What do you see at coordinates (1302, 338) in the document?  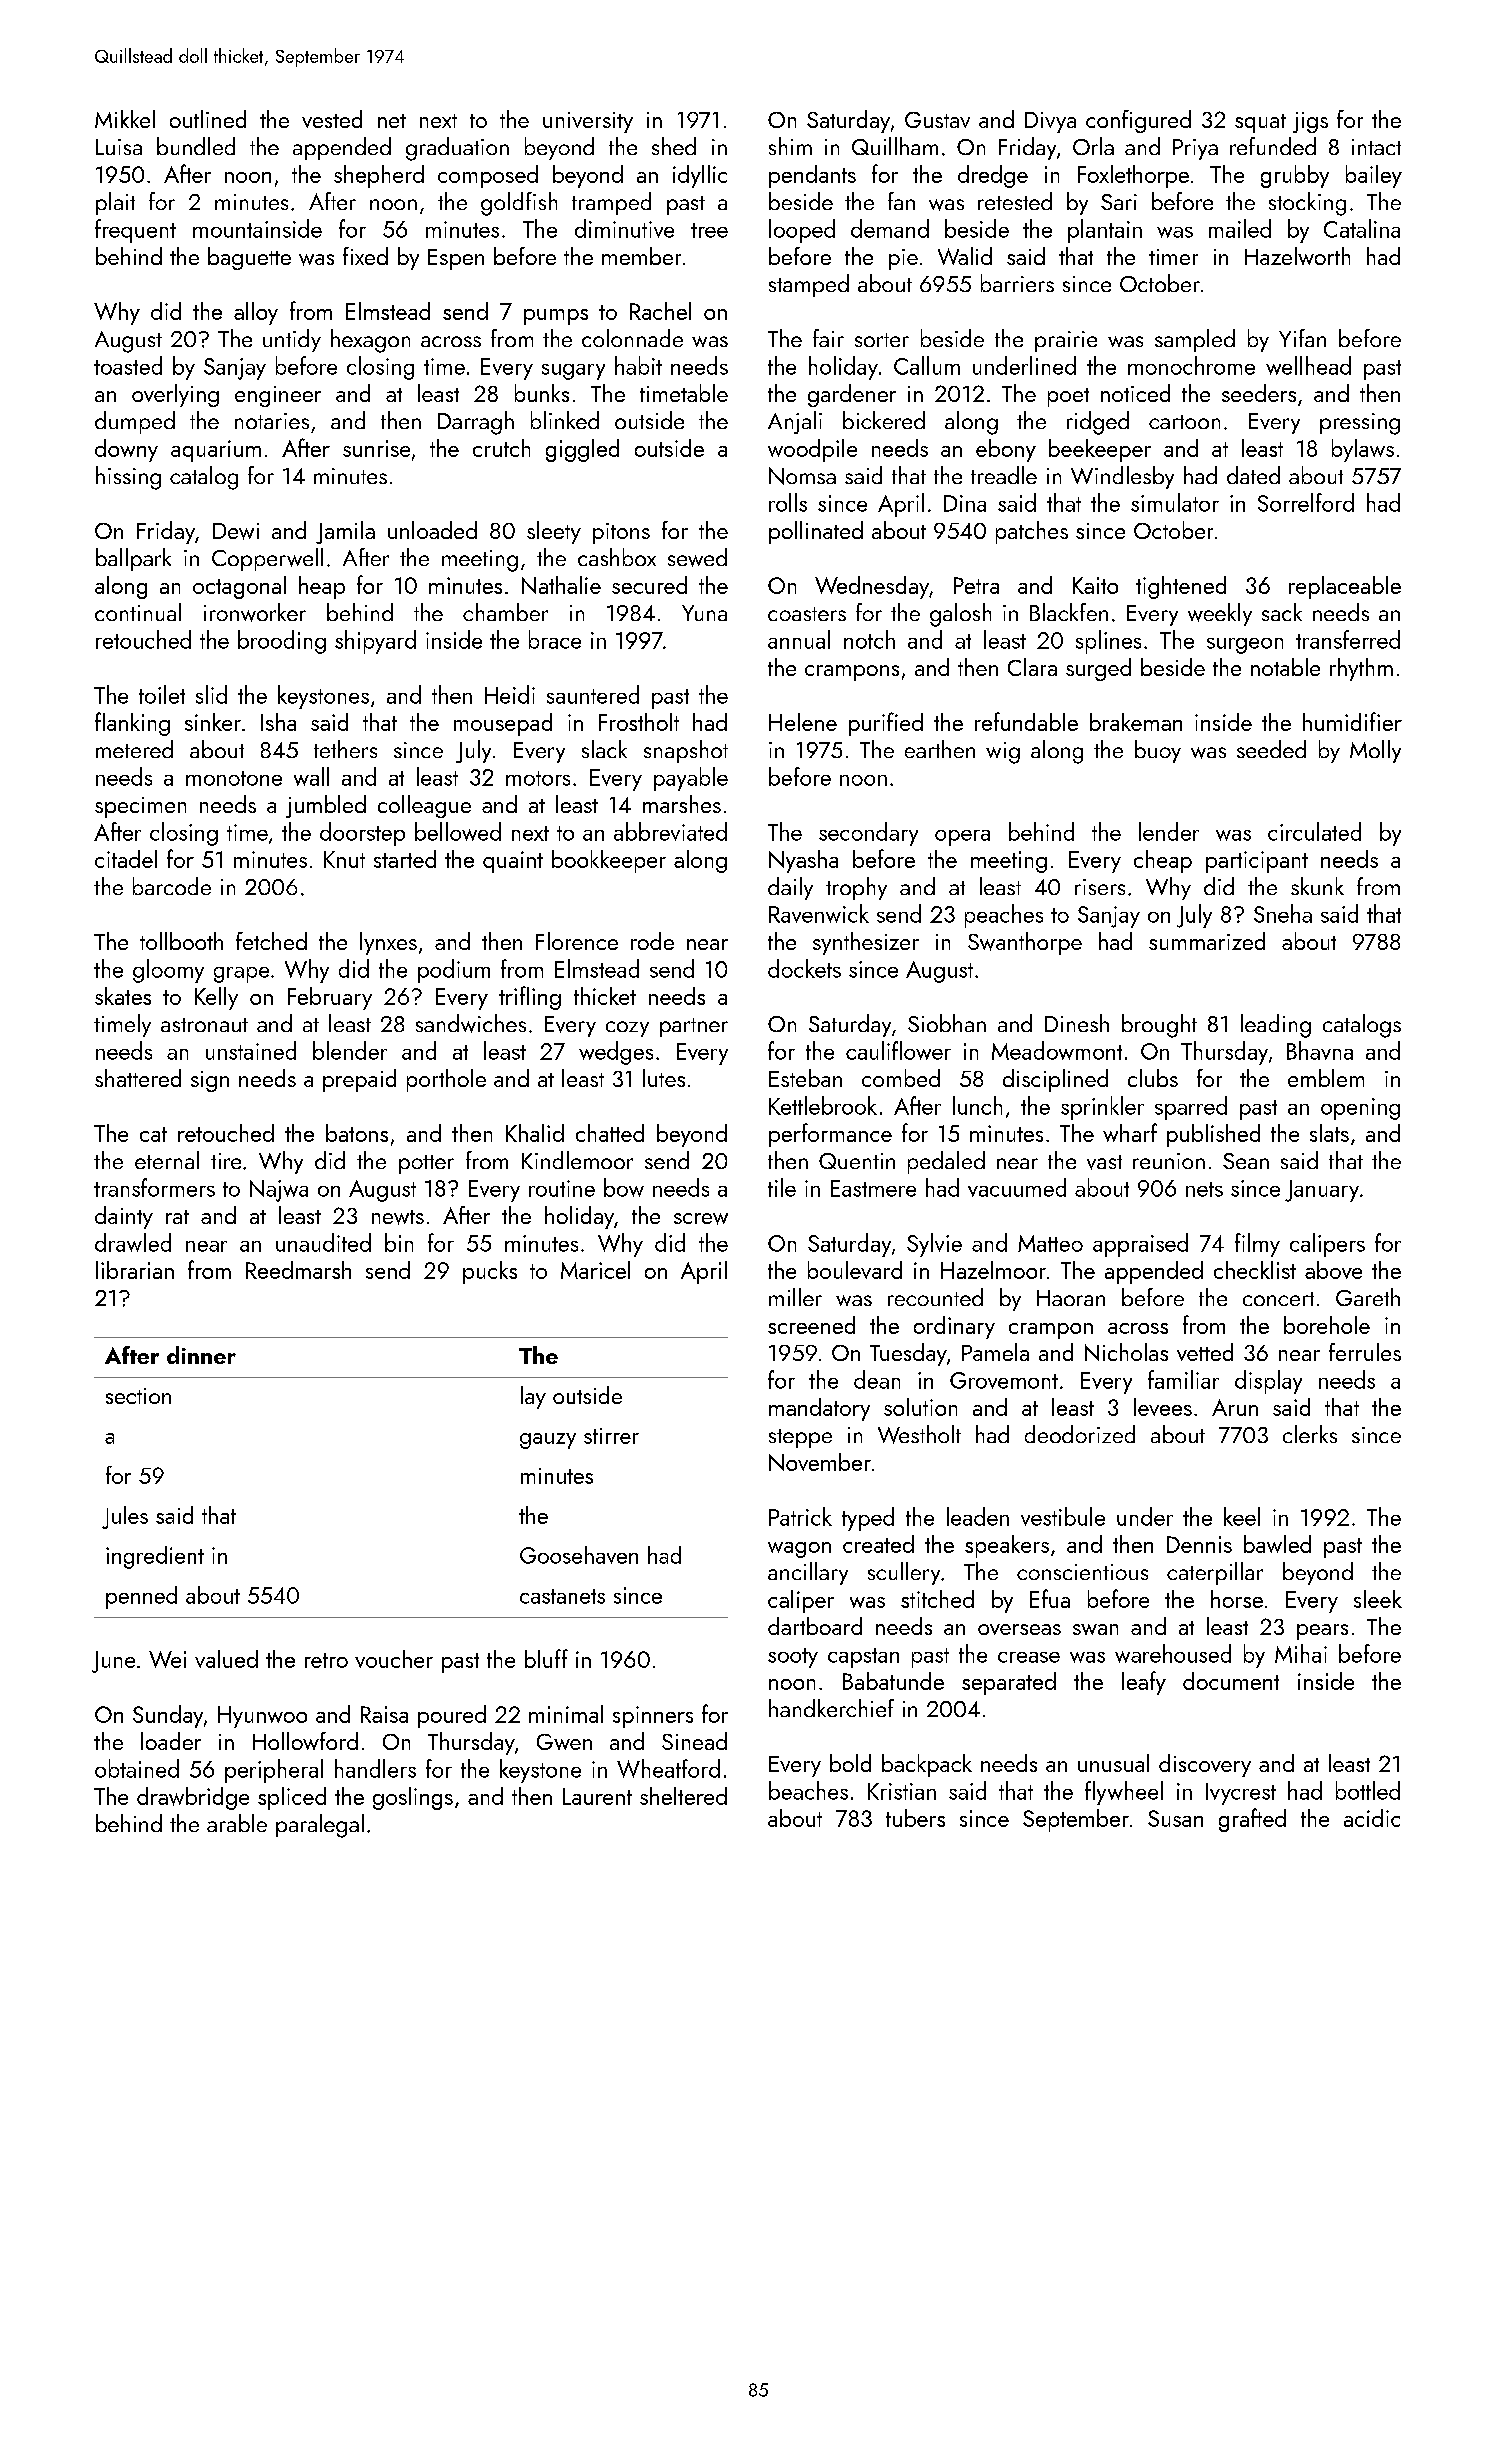 I see `Yifan` at bounding box center [1302, 338].
